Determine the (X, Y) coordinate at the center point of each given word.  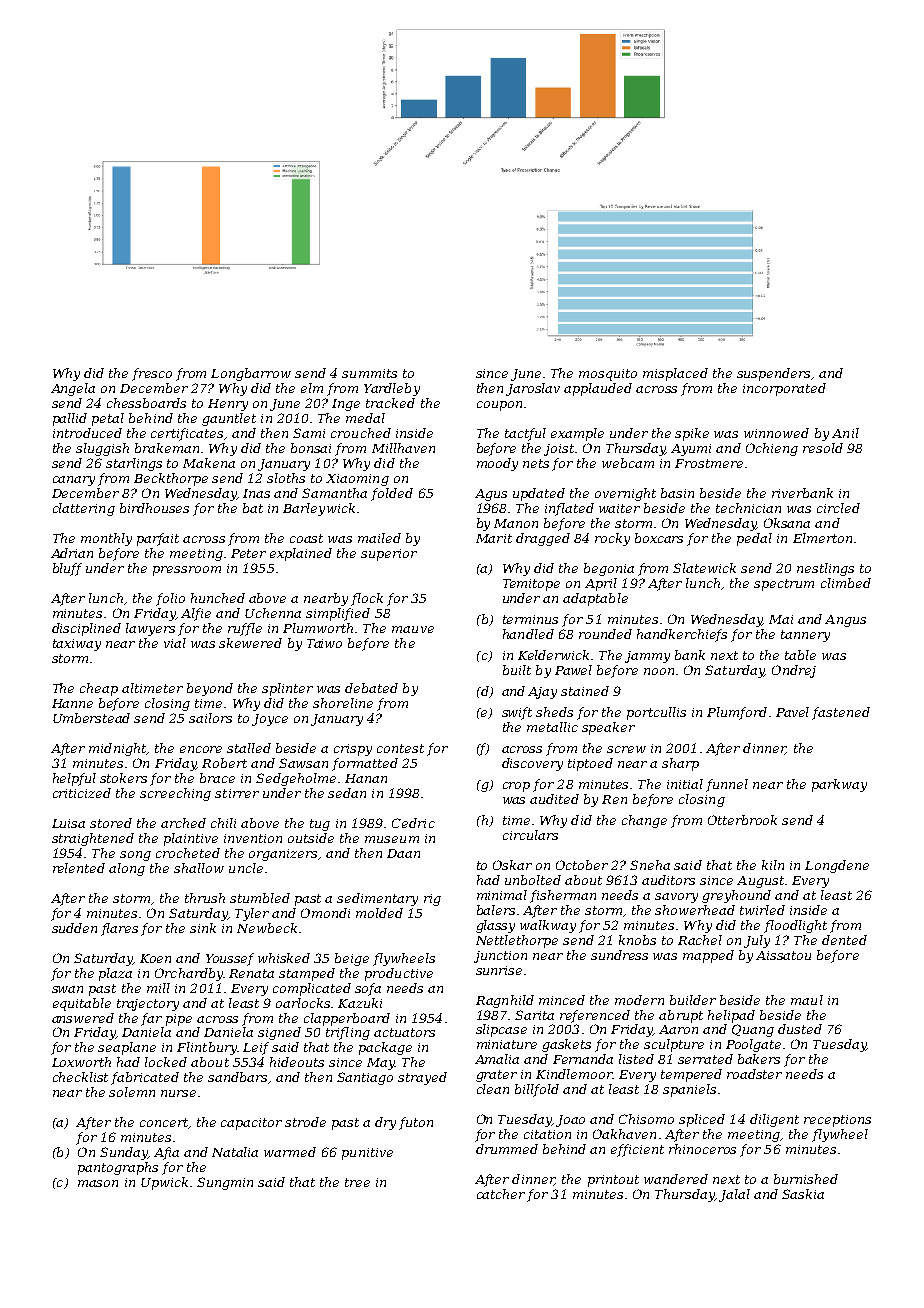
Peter (248, 553)
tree (357, 1182)
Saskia (803, 1194)
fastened (841, 713)
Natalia (235, 1152)
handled (528, 634)
